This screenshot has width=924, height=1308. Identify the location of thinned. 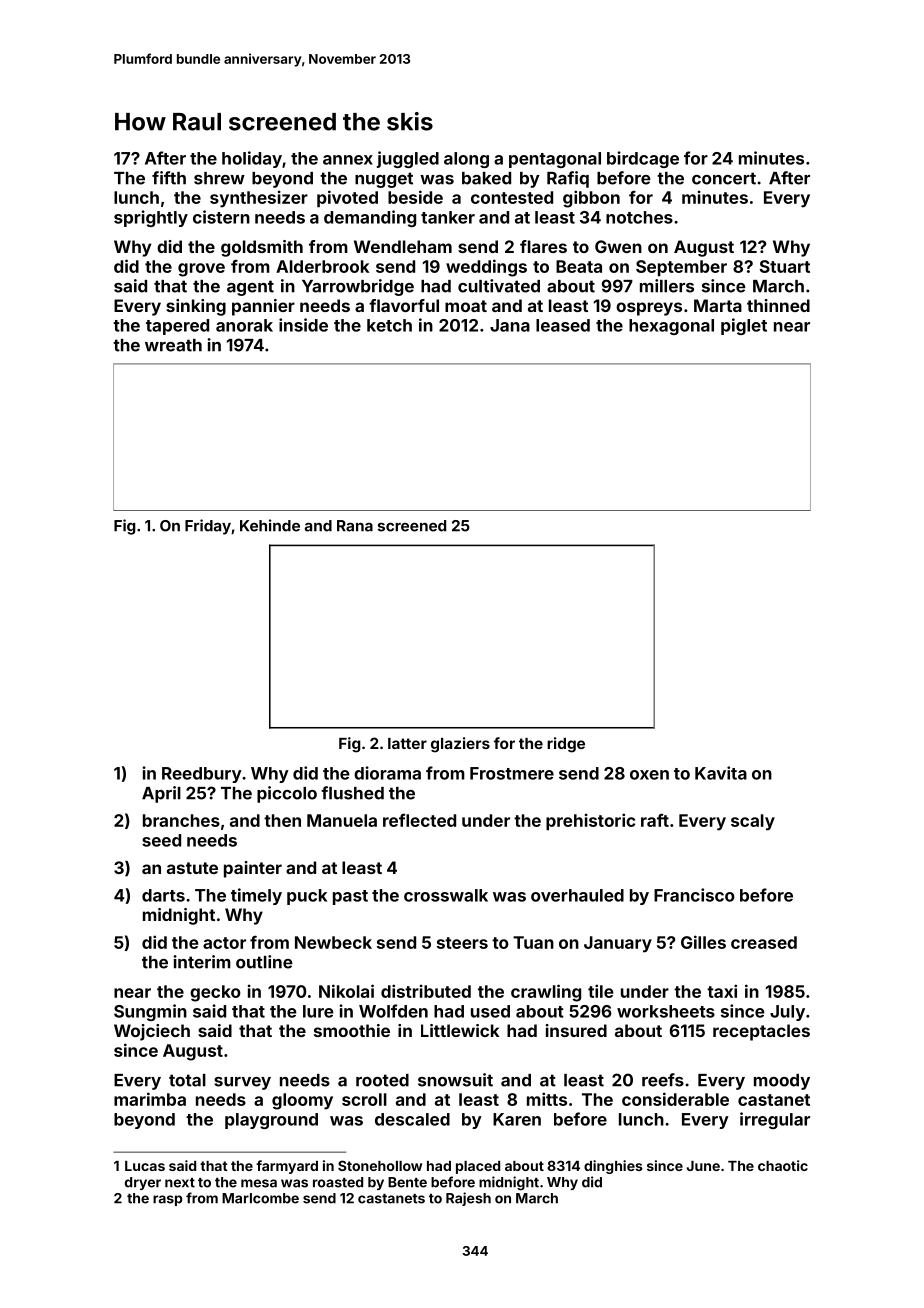
(778, 305).
